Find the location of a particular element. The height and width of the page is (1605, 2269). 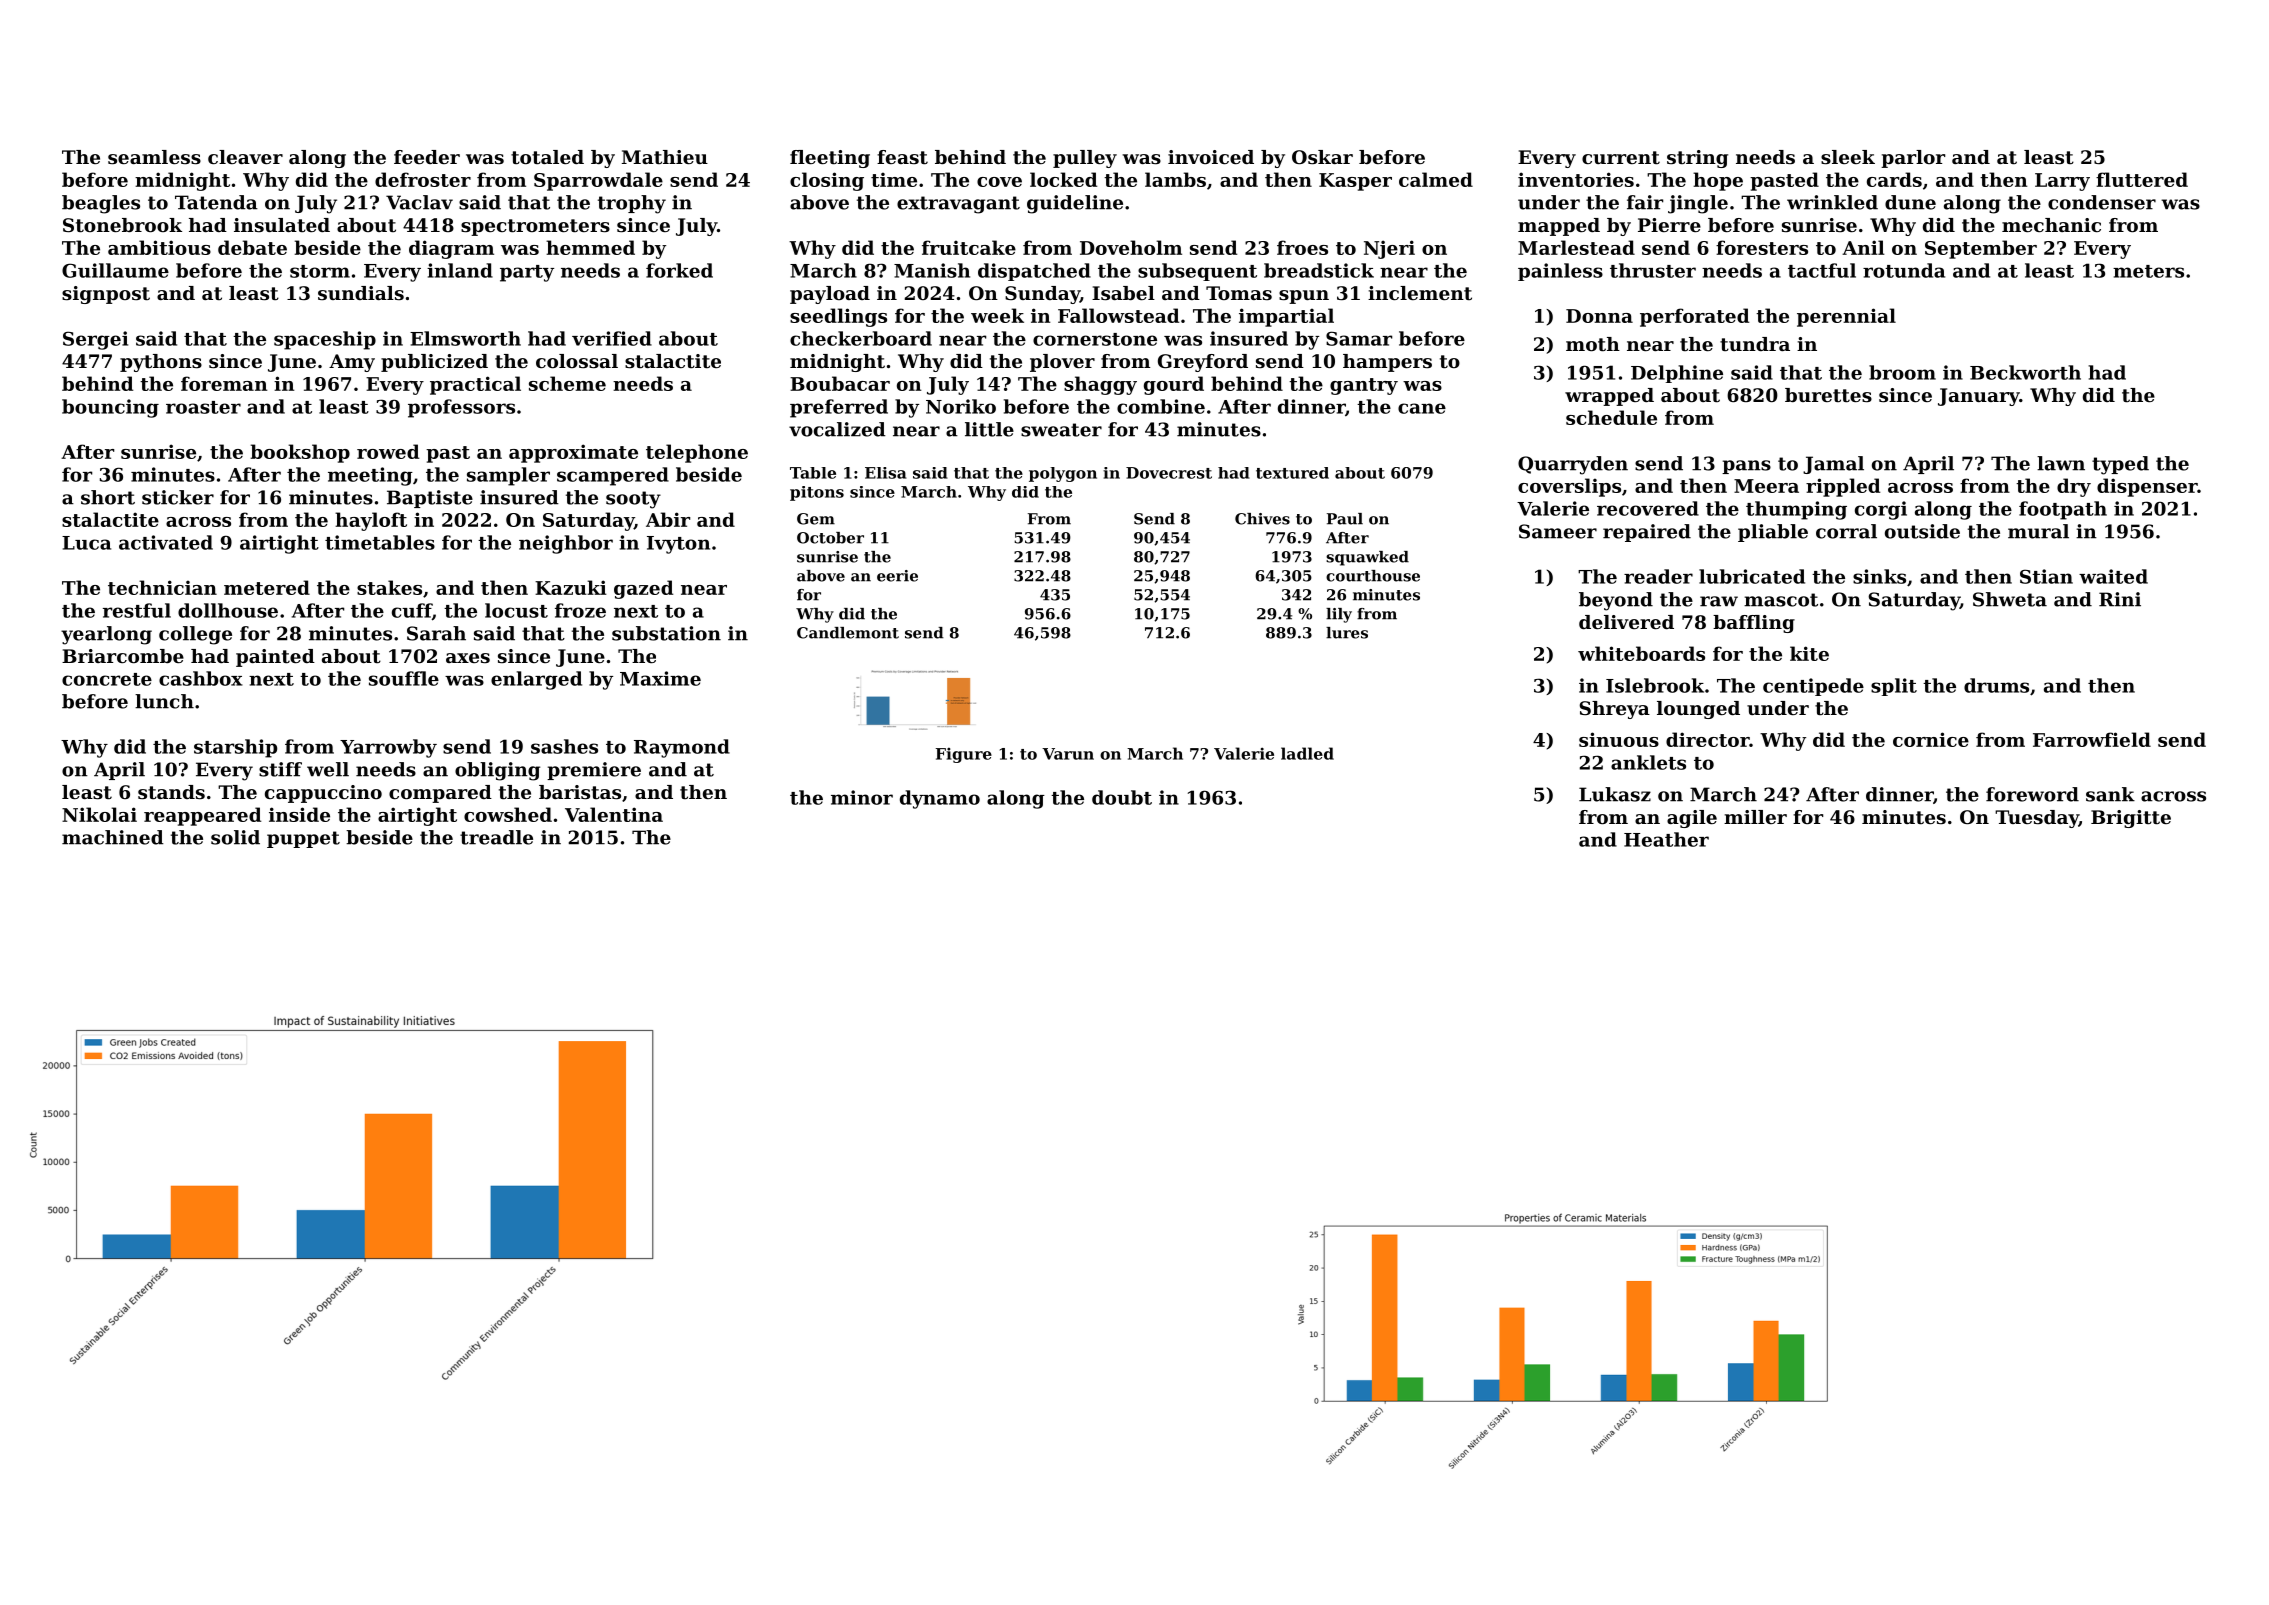

approximate is located at coordinates (573, 453).
